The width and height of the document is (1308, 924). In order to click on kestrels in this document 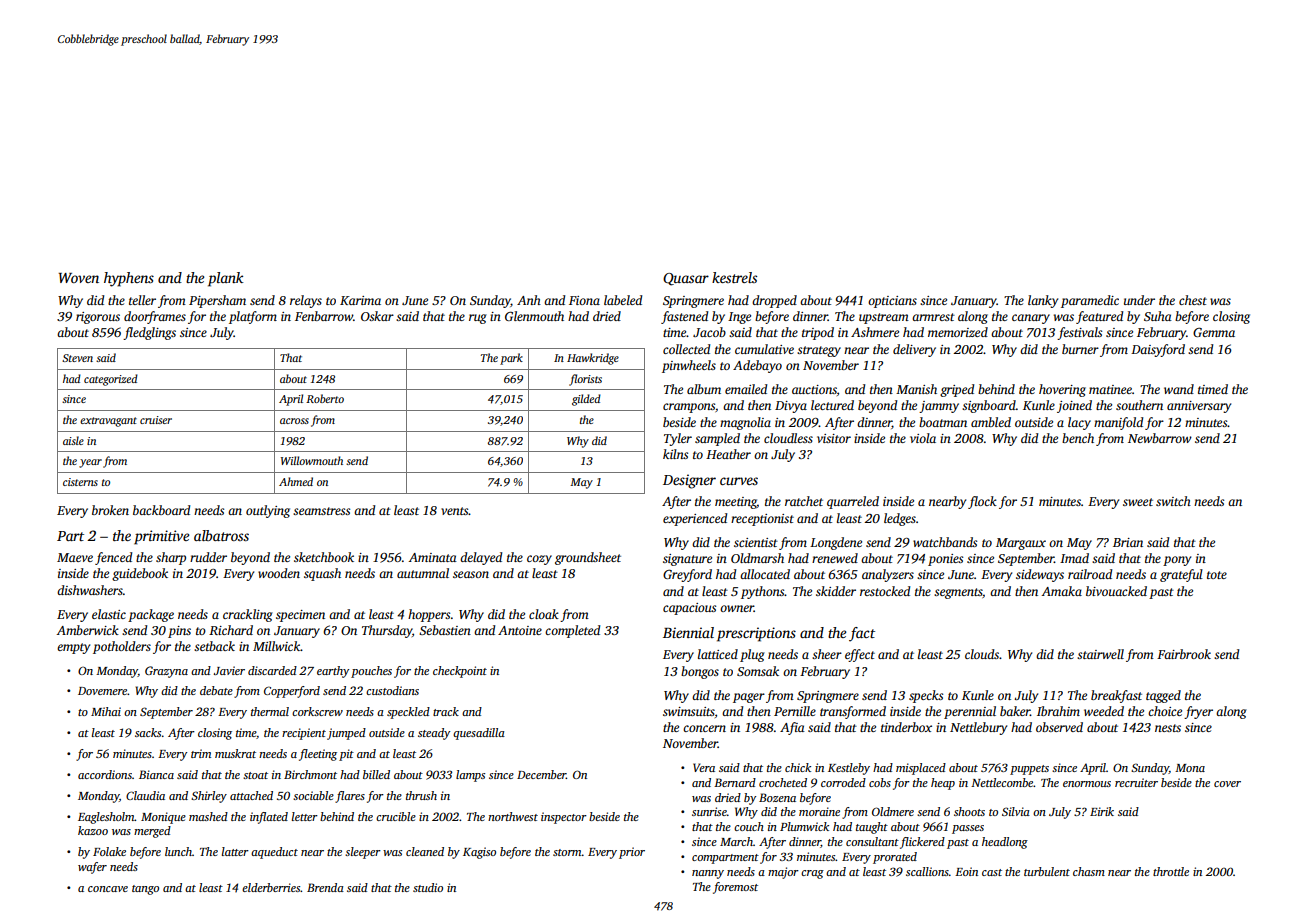, I will do `click(734, 277)`.
